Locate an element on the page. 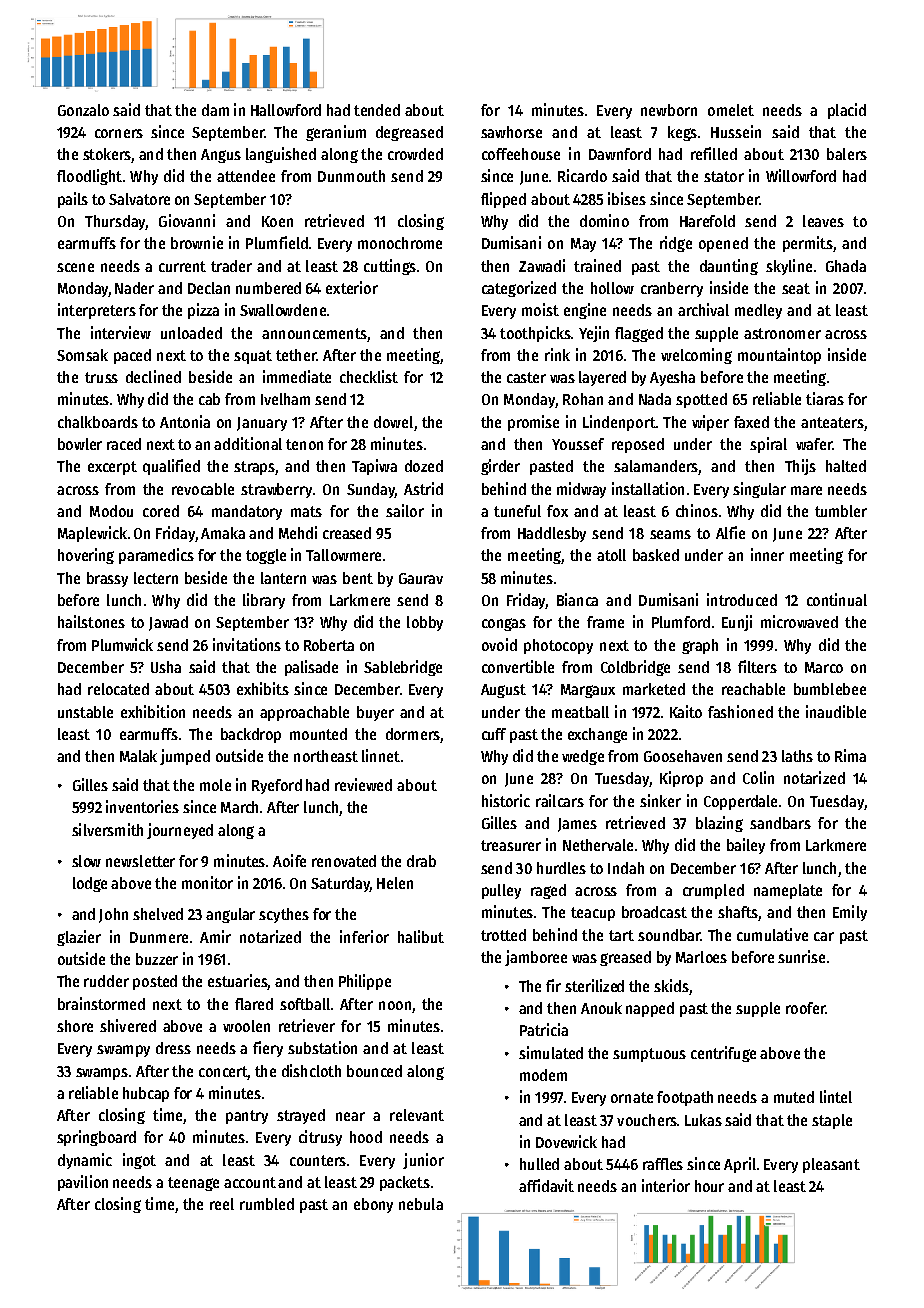 This image has width=924, height=1308. Dawnford is located at coordinates (620, 154).
